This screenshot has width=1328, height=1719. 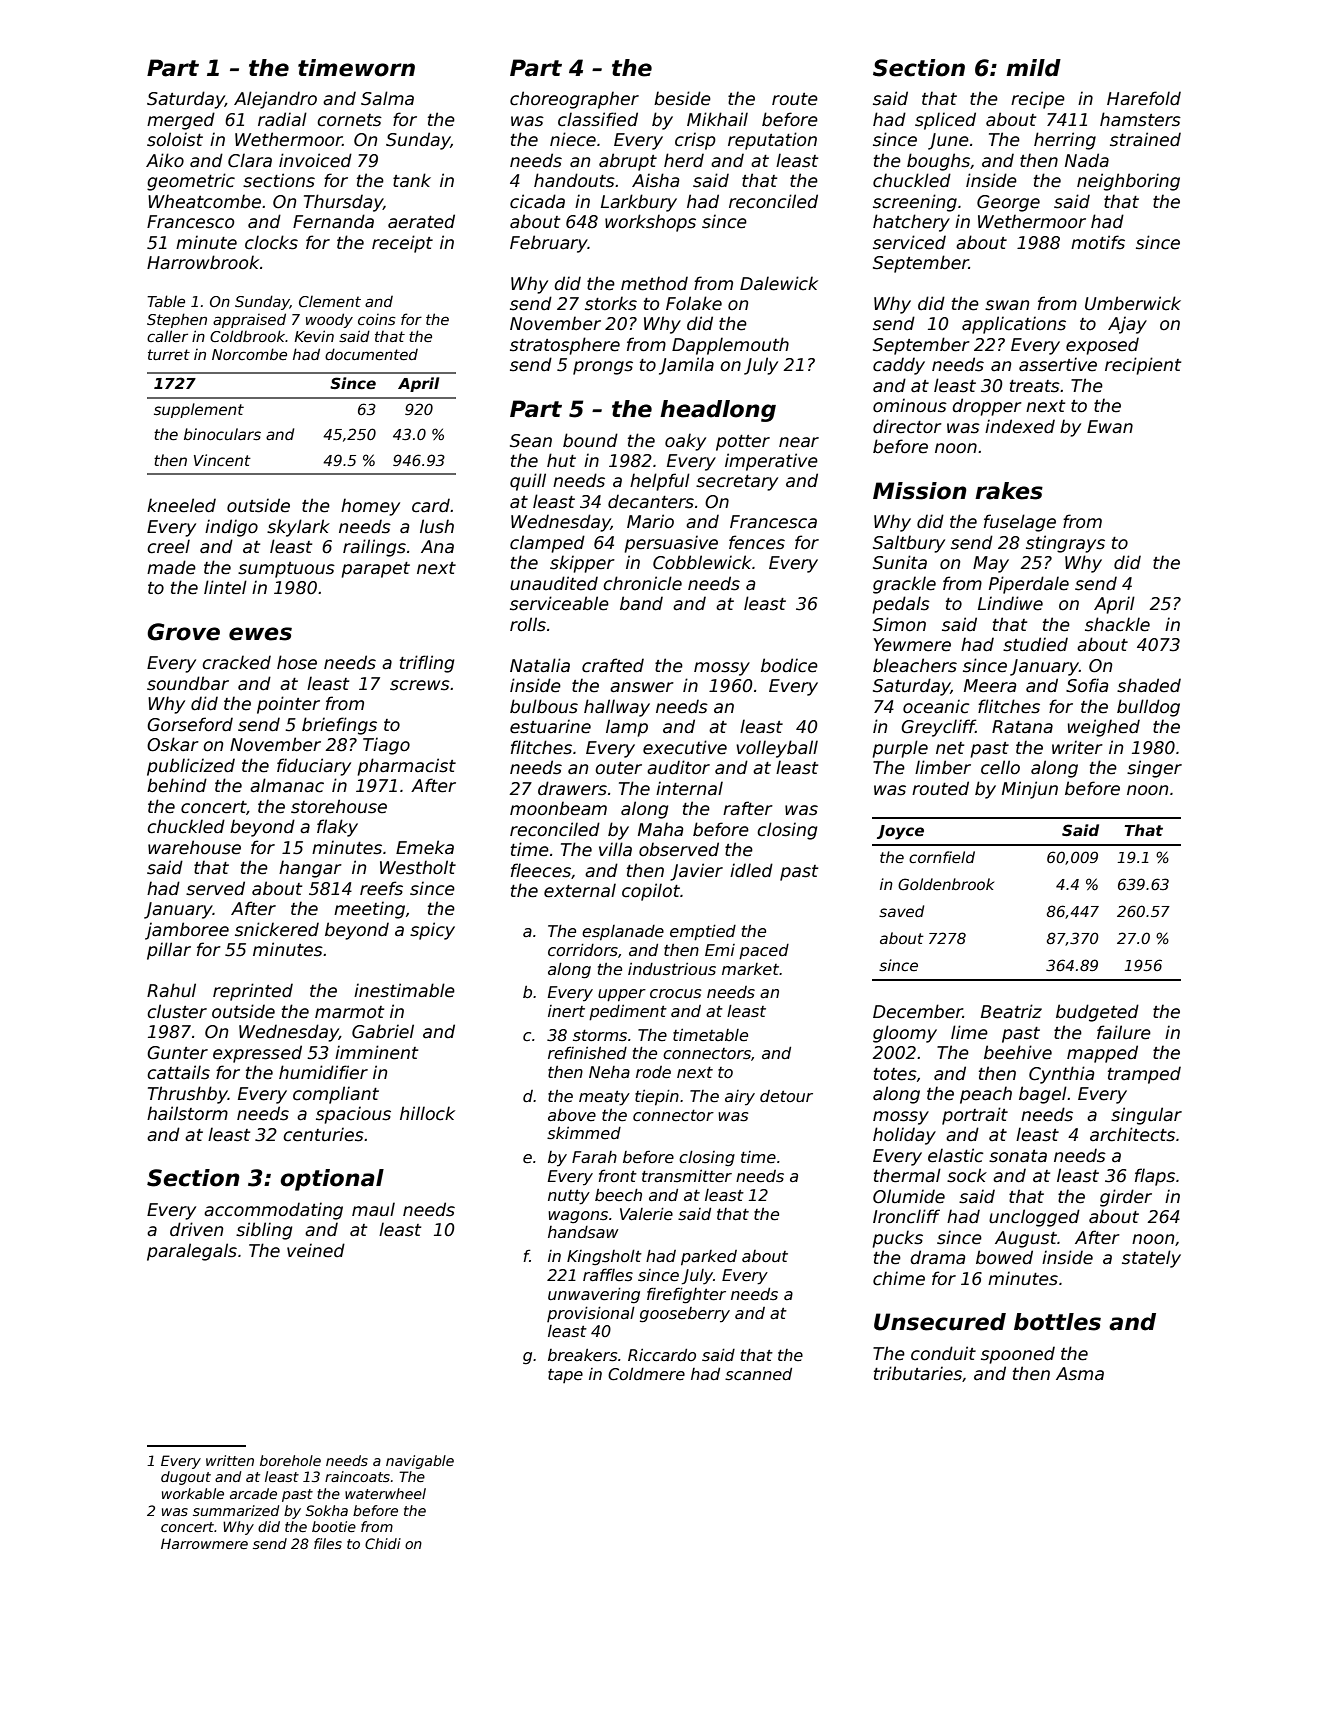 What do you see at coordinates (672, 969) in the screenshot?
I see `industrious` at bounding box center [672, 969].
